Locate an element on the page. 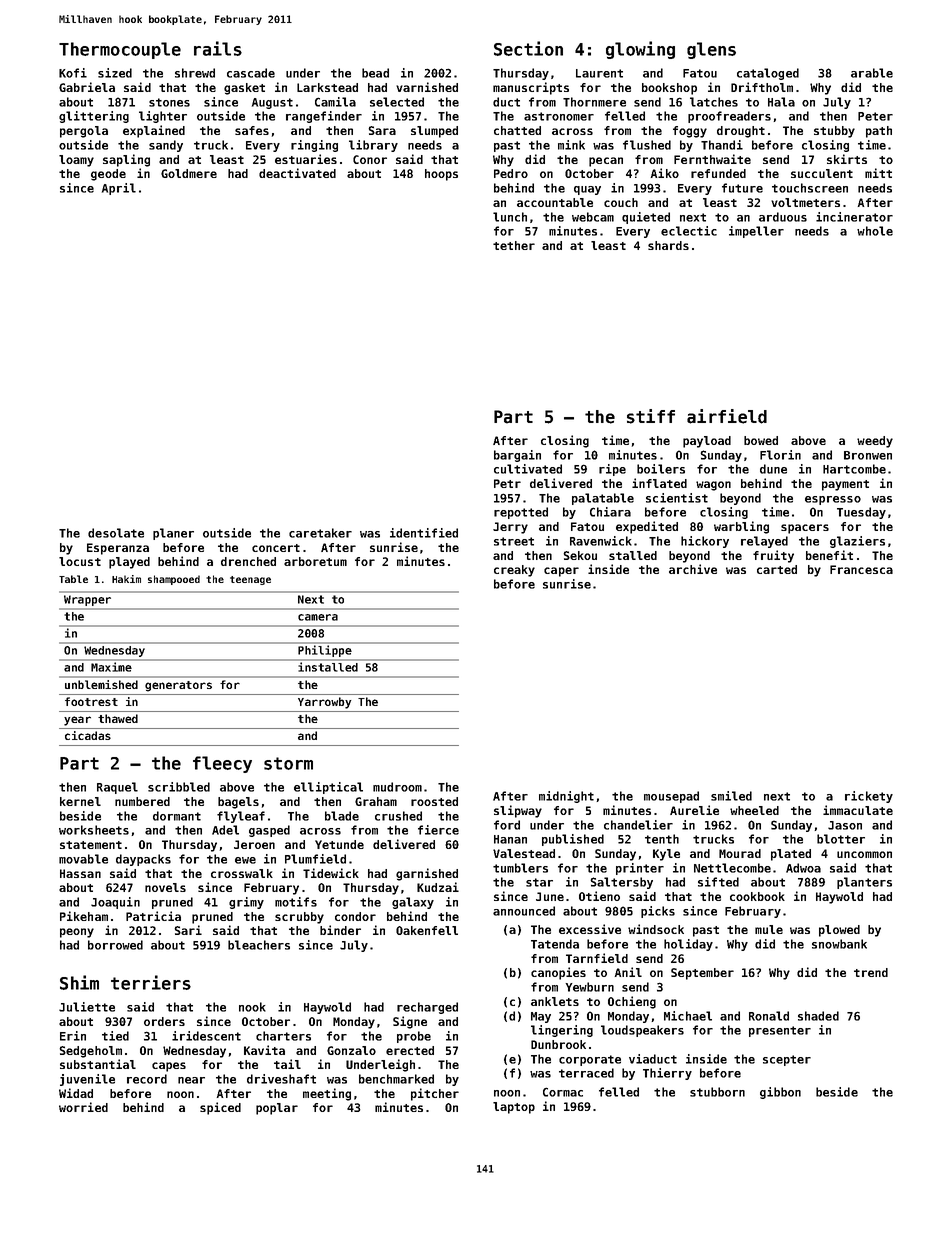 Image resolution: width=952 pixels, height=1233 pixels. bargain is located at coordinates (517, 456).
